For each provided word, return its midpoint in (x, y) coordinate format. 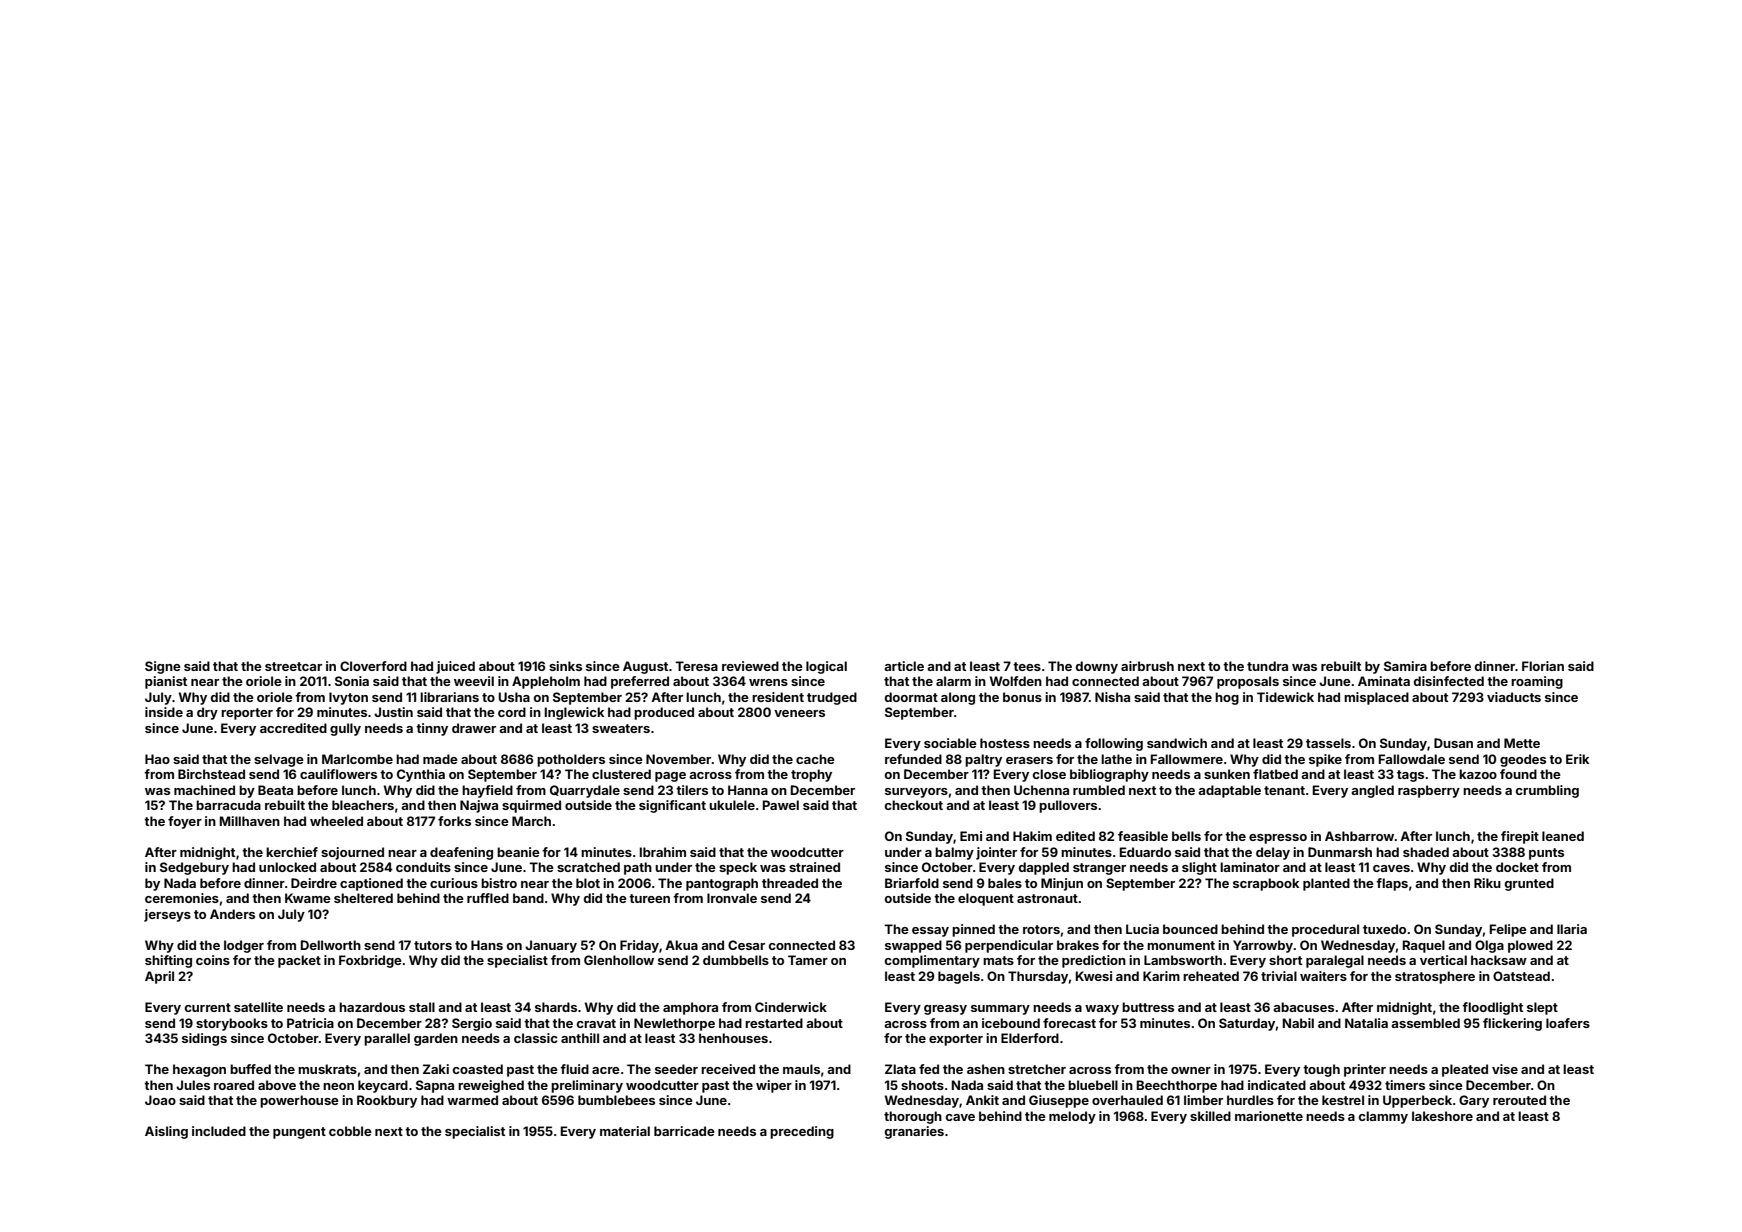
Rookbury (387, 1101)
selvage (279, 760)
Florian (1543, 666)
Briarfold (912, 883)
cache (815, 759)
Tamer (808, 960)
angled (1372, 791)
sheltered (363, 898)
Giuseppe (1059, 1101)
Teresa (696, 666)
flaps (1392, 884)
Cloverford (373, 666)
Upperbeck (1417, 1101)
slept (1542, 1008)
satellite (258, 1007)
